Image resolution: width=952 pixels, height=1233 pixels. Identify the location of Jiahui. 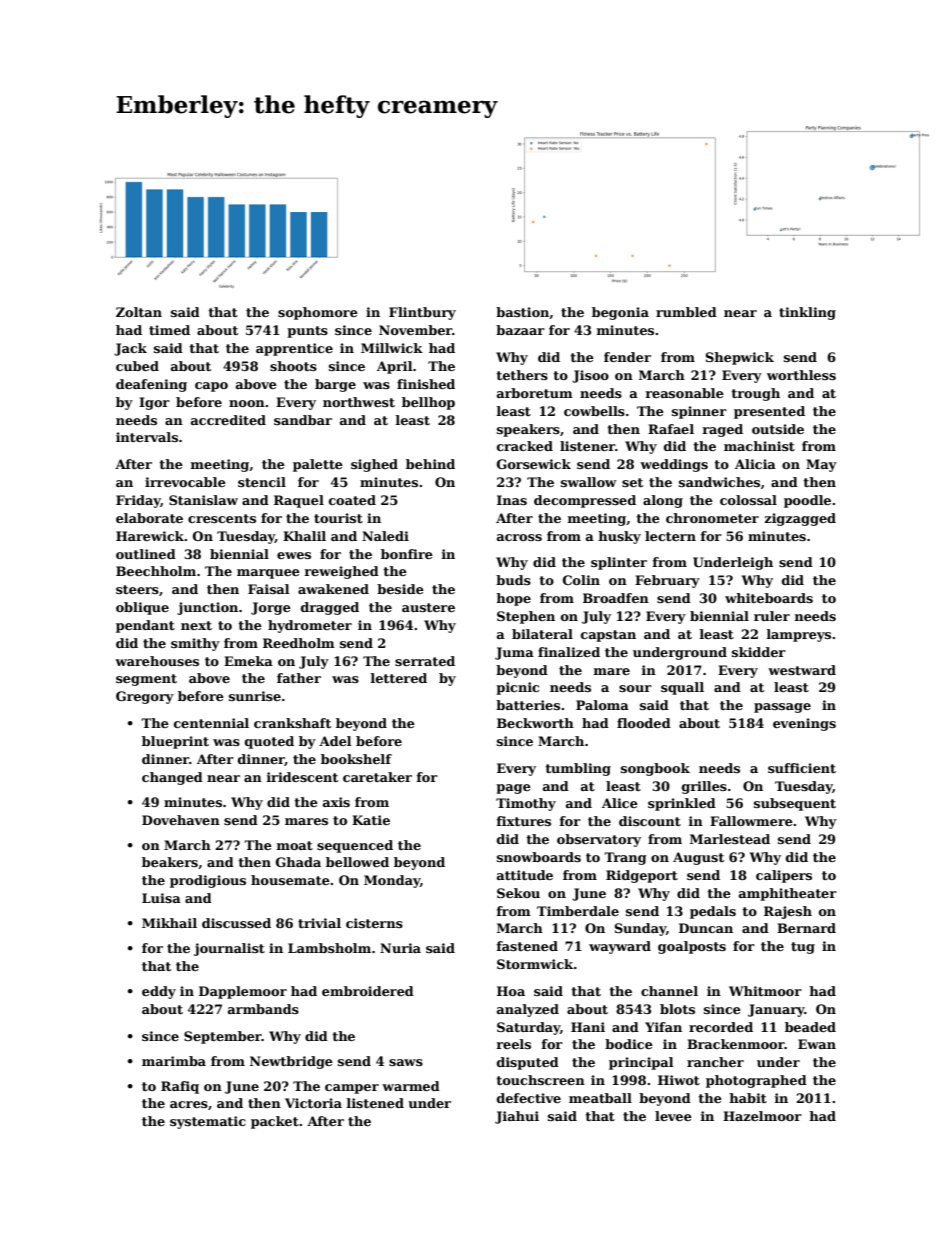
(517, 1117).
